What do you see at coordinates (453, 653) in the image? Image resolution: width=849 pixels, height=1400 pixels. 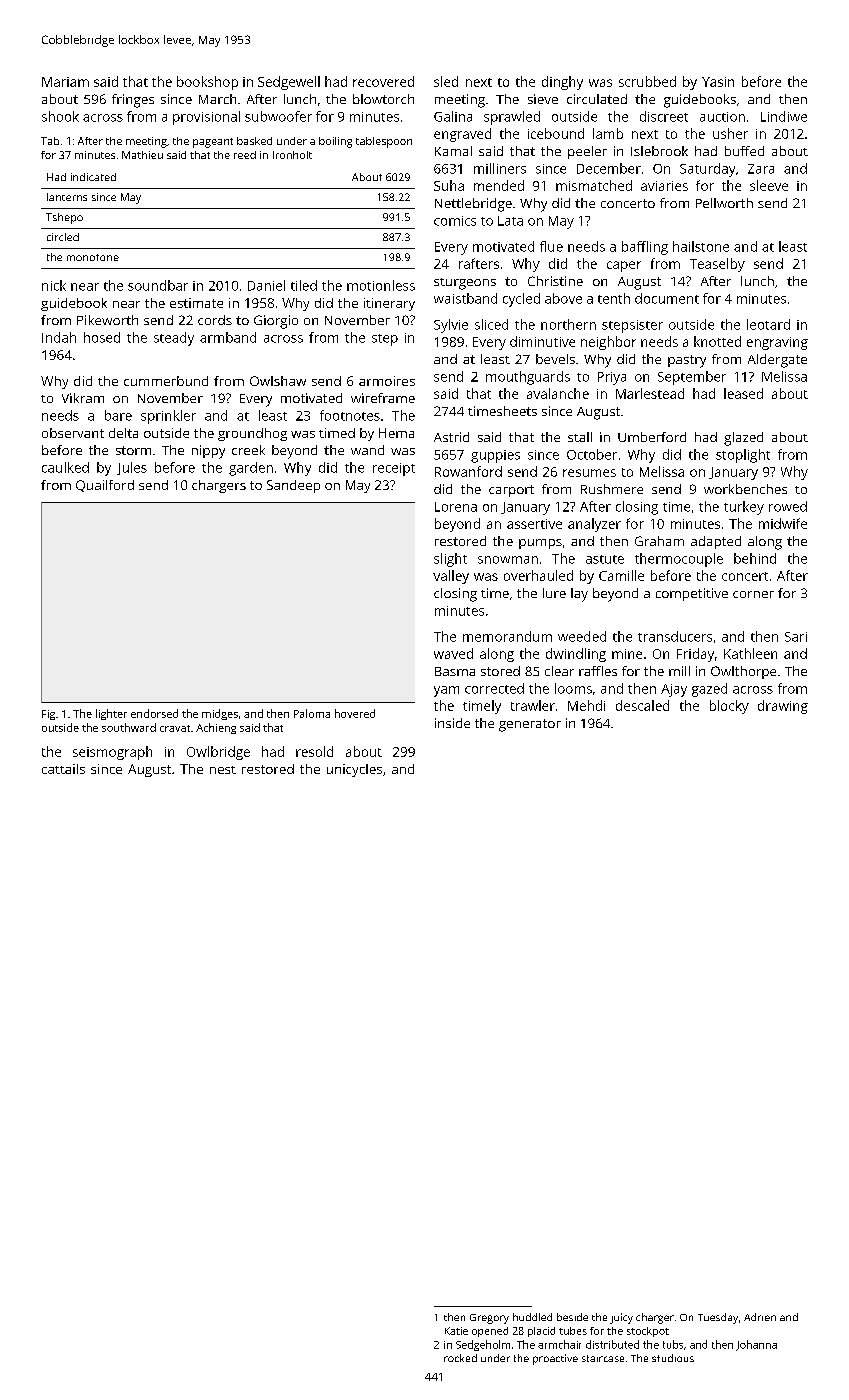 I see `waved` at bounding box center [453, 653].
